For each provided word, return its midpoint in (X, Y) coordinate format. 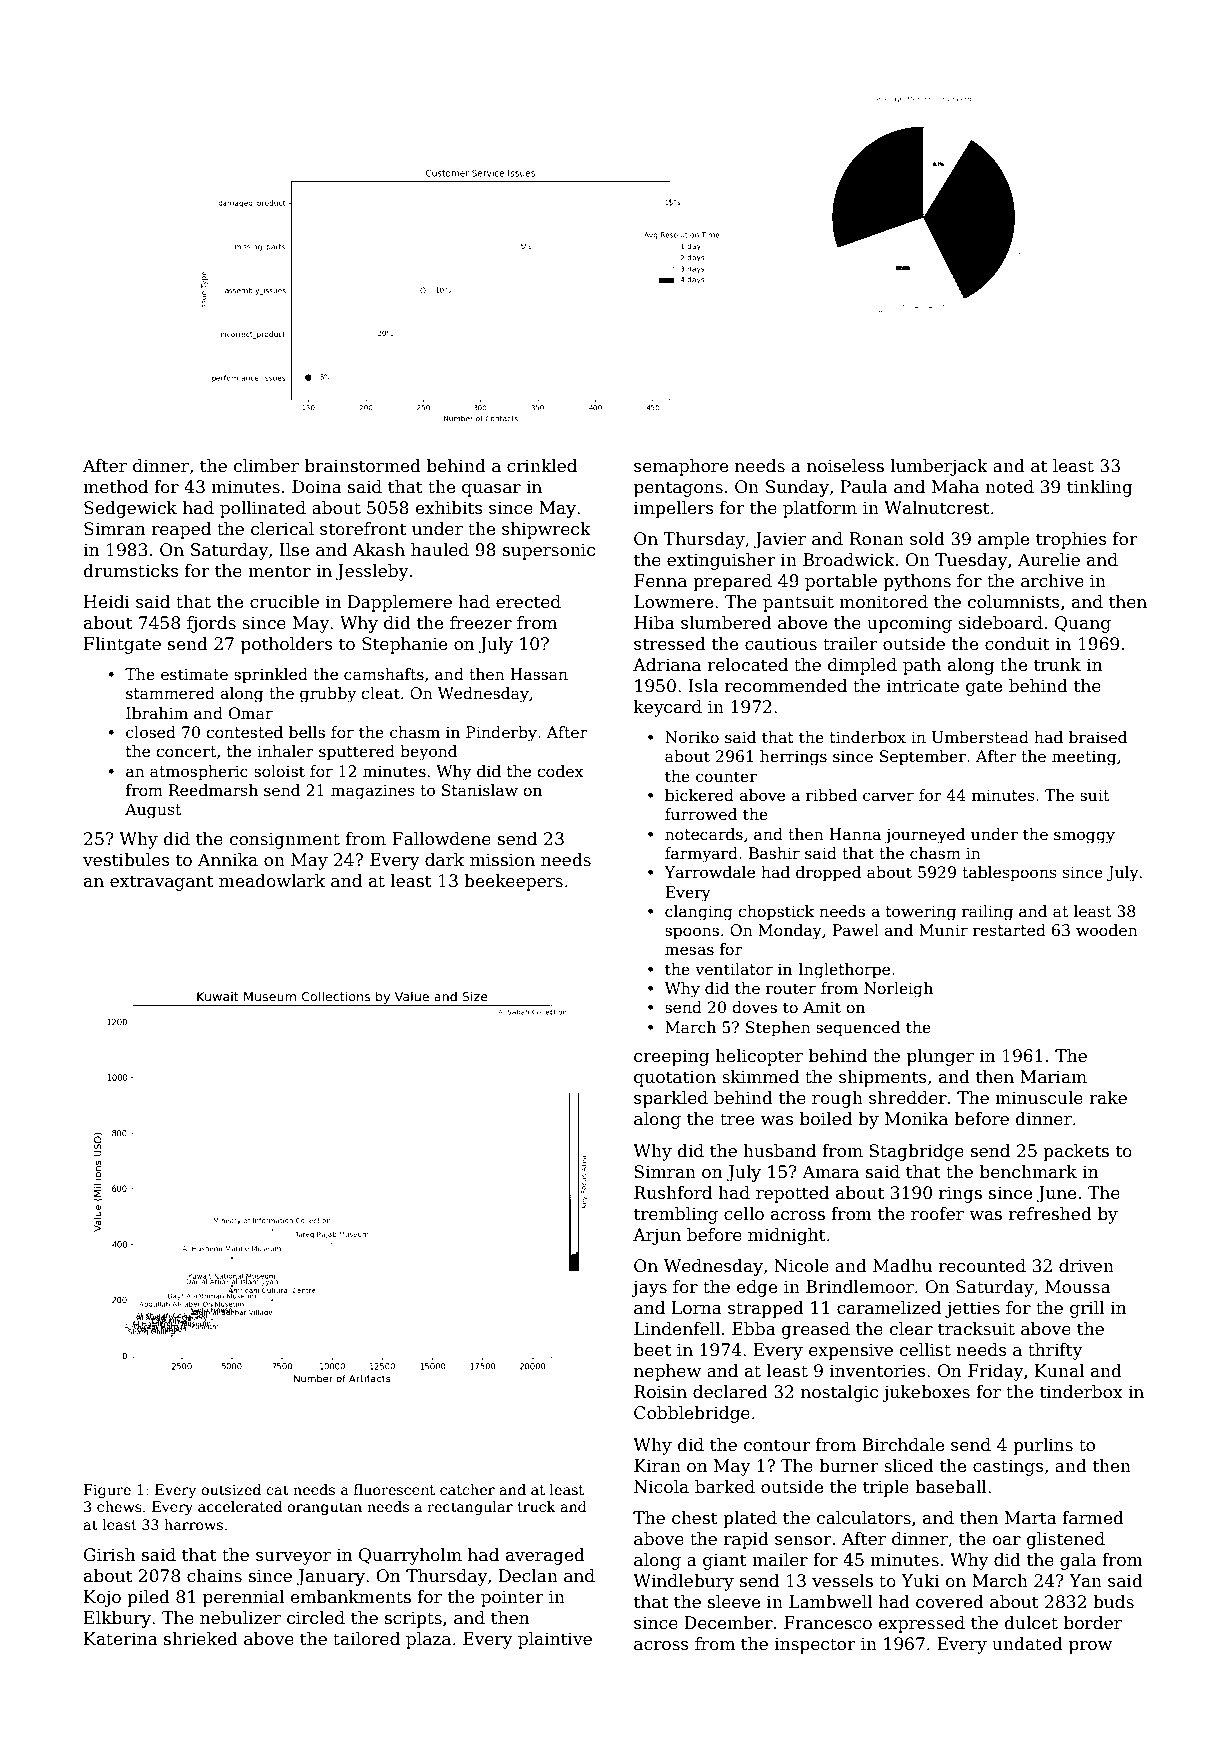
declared (730, 1392)
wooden (1107, 930)
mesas (689, 951)
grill (1087, 1309)
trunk (1057, 665)
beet (653, 1350)
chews (119, 1506)
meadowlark (272, 881)
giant (725, 1561)
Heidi (107, 602)
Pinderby (501, 734)
